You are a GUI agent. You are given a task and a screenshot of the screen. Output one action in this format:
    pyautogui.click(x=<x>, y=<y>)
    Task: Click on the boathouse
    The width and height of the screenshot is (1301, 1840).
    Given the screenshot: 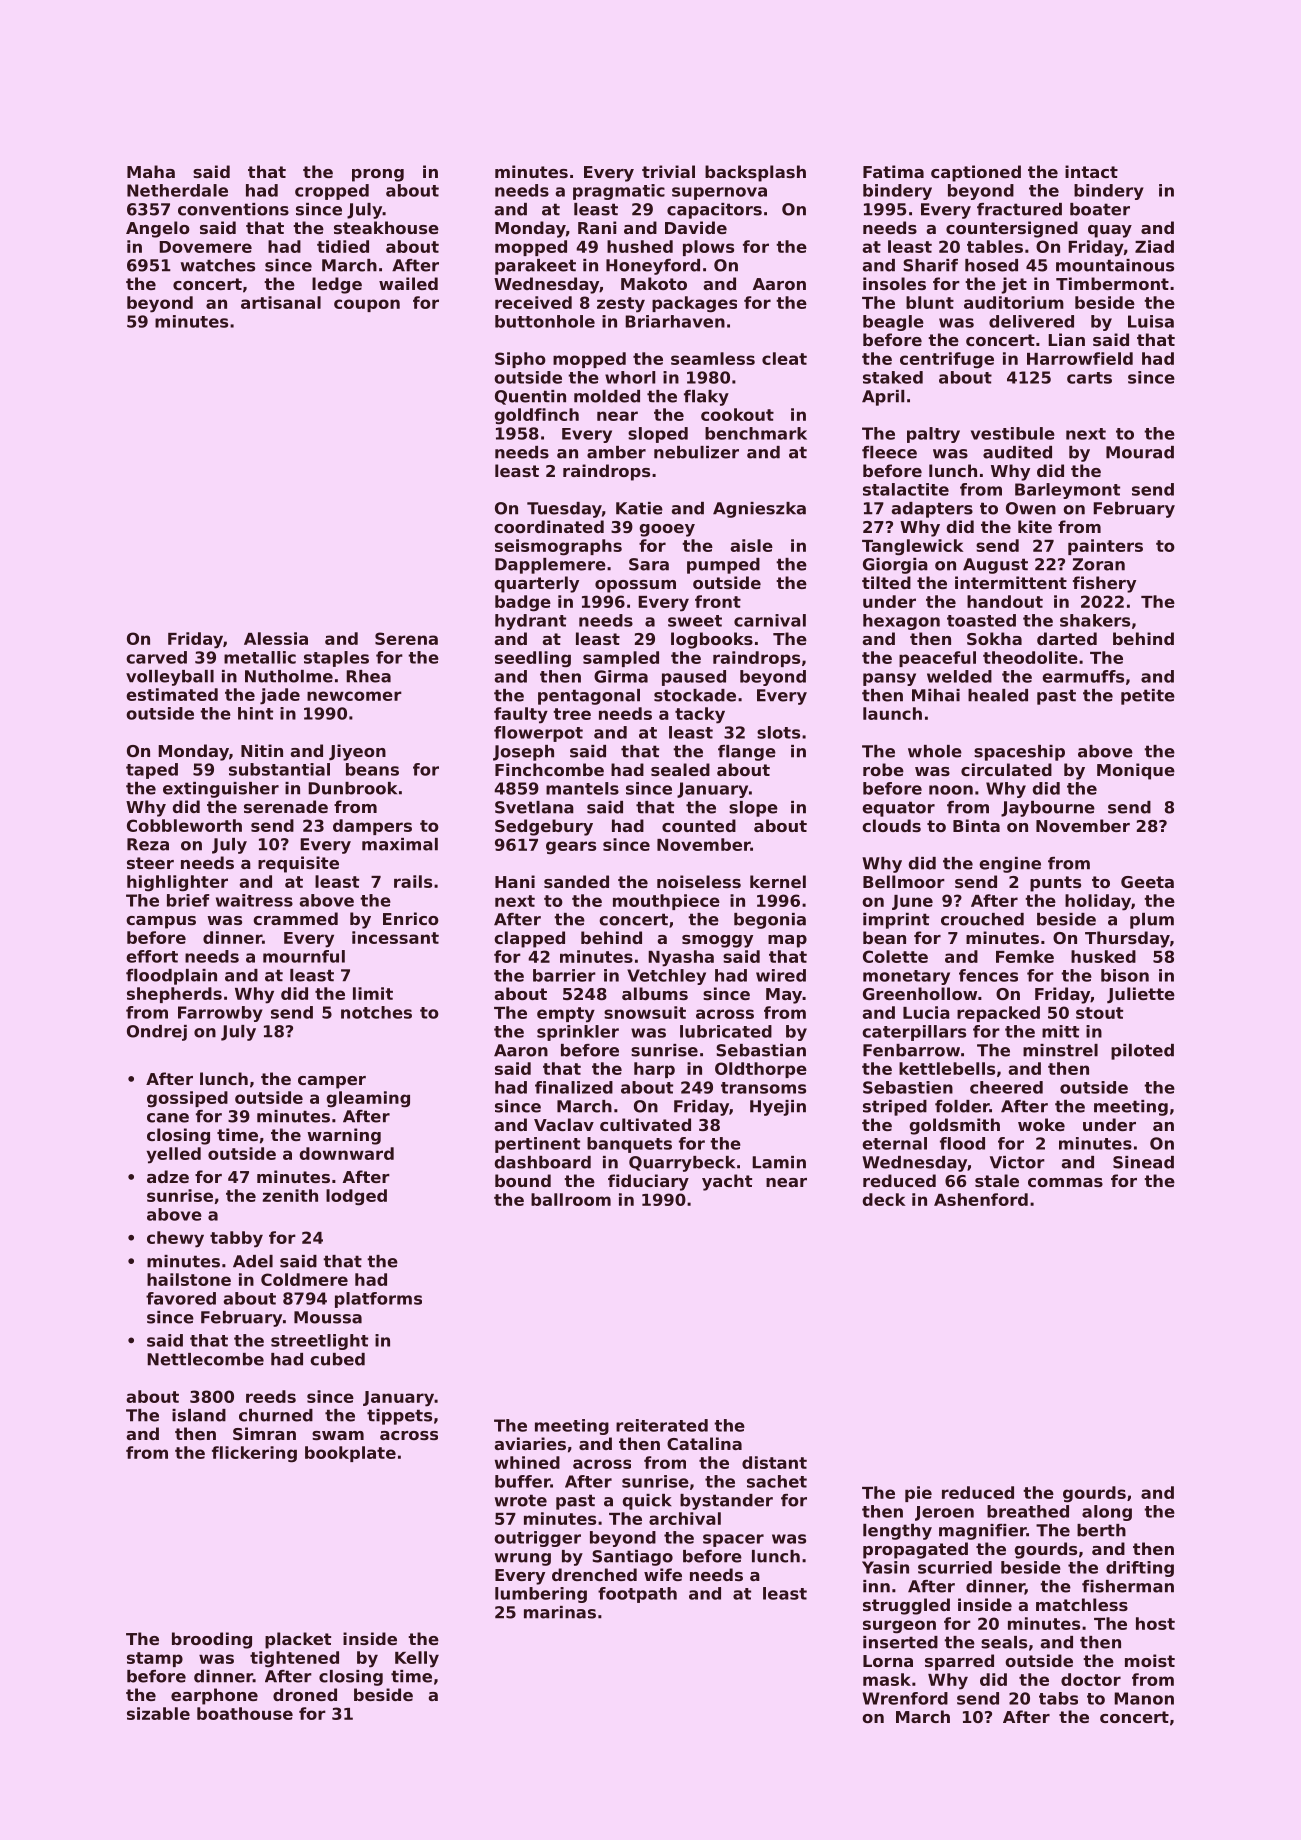 What is the action you would take?
    pyautogui.click(x=245, y=1713)
